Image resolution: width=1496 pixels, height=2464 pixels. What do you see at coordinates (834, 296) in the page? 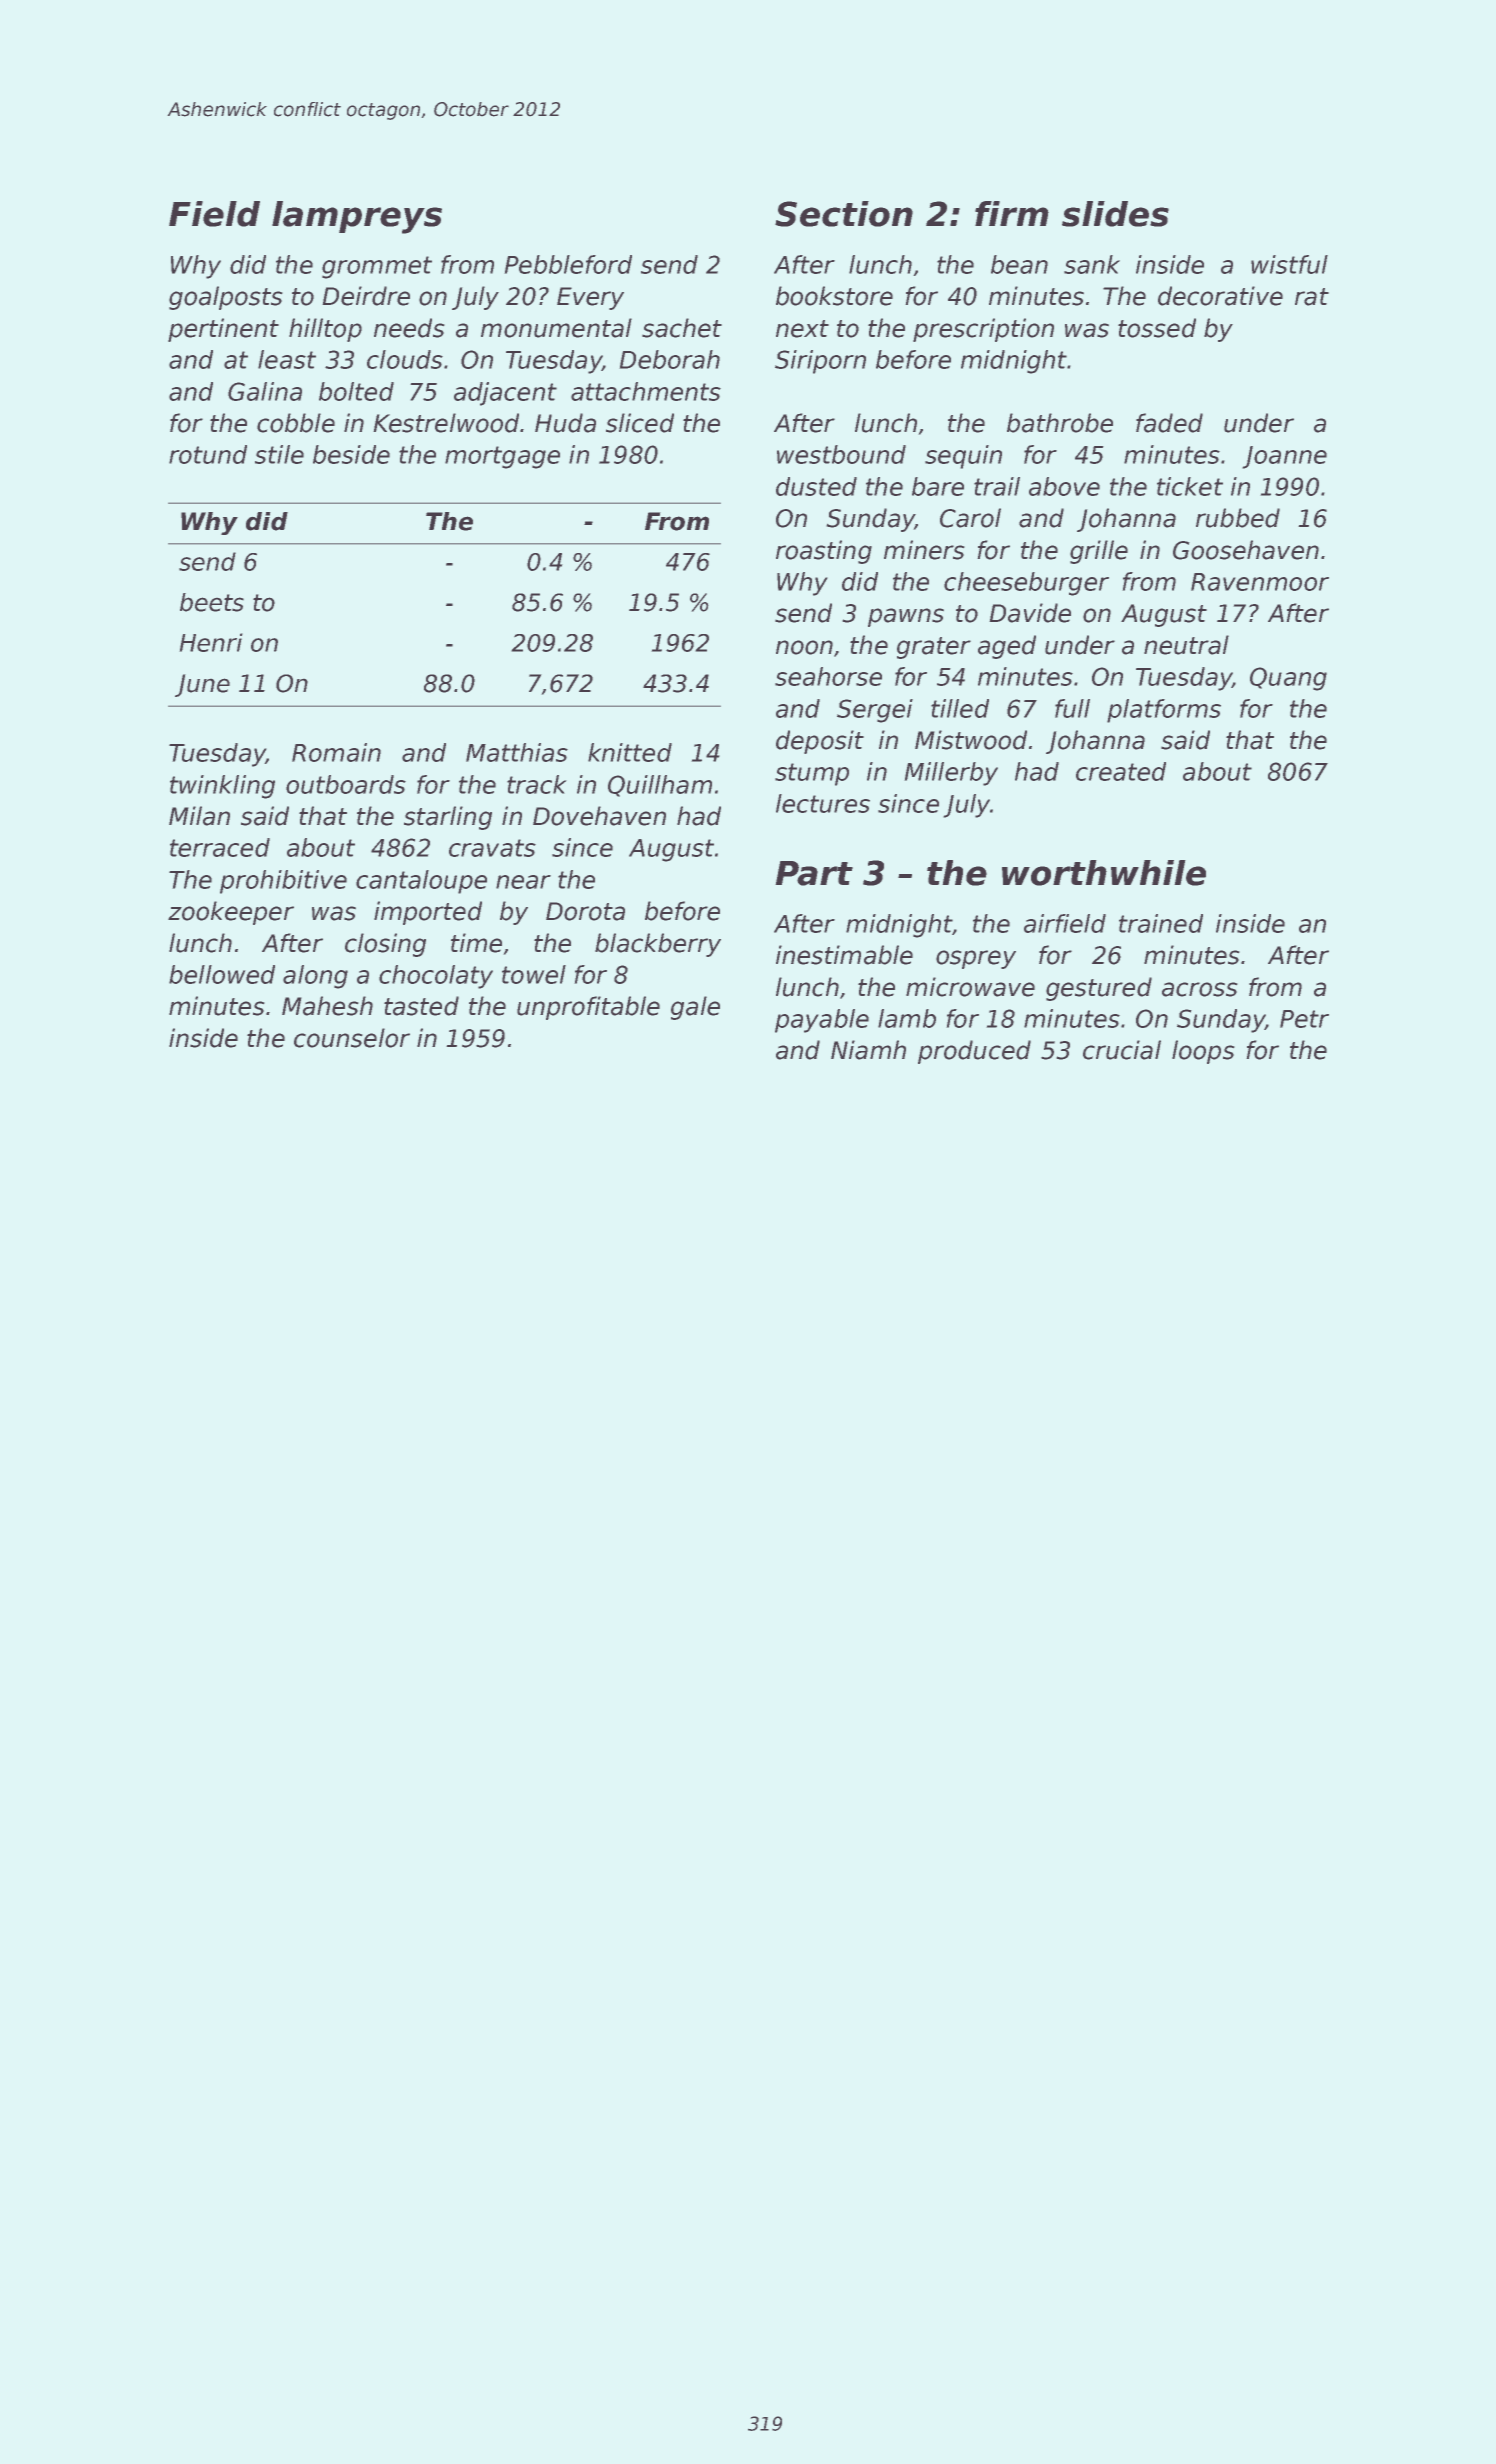
I see `bookstore` at bounding box center [834, 296].
